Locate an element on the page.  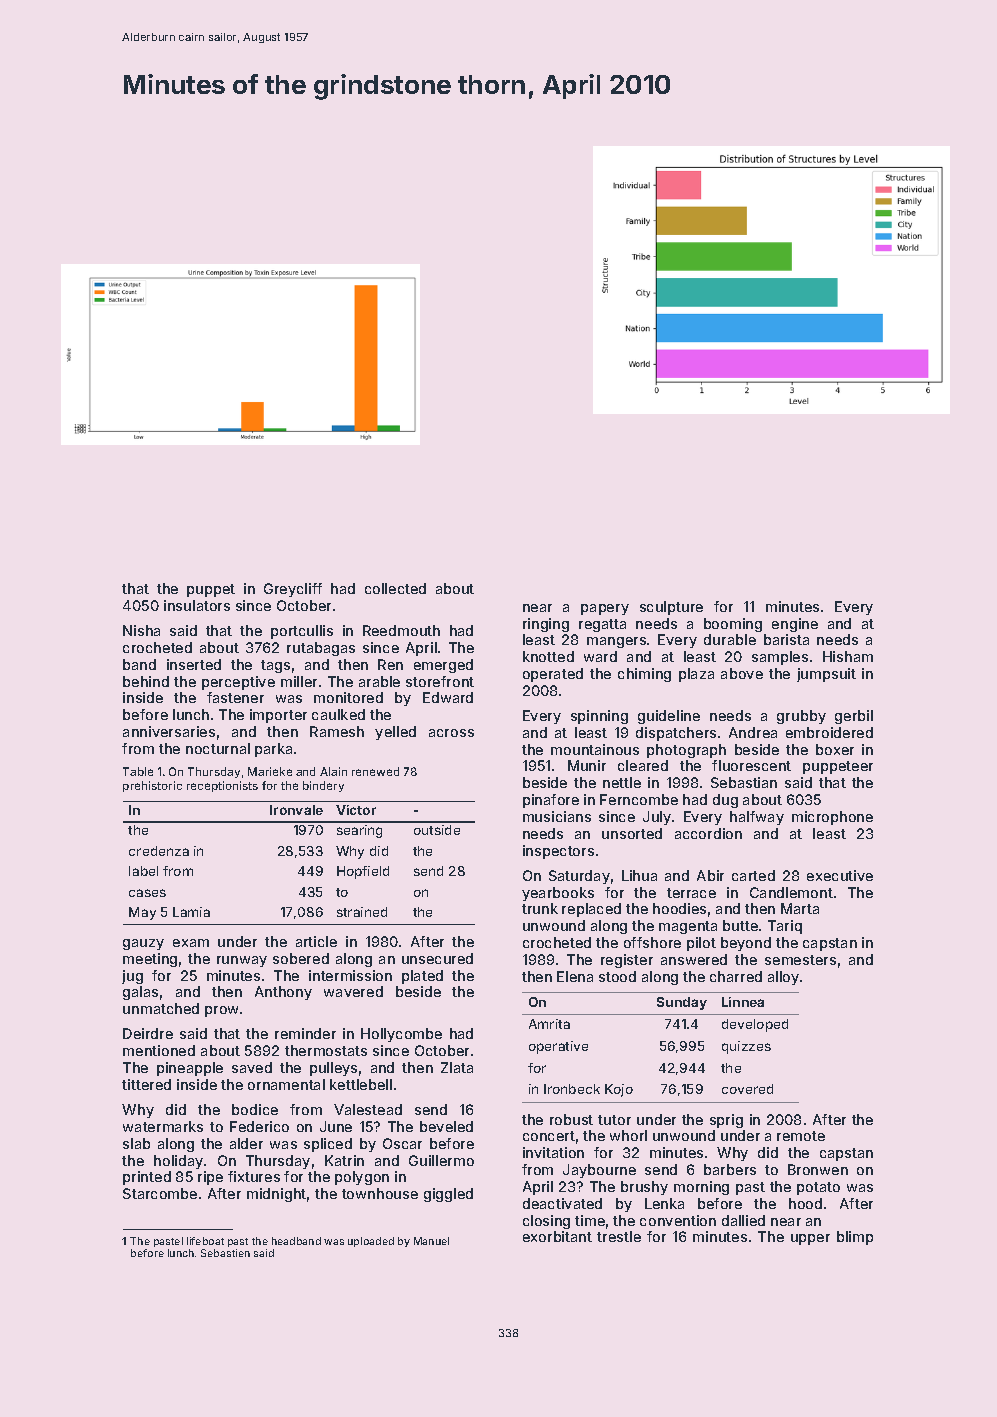
gauzy is located at coordinates (143, 944).
